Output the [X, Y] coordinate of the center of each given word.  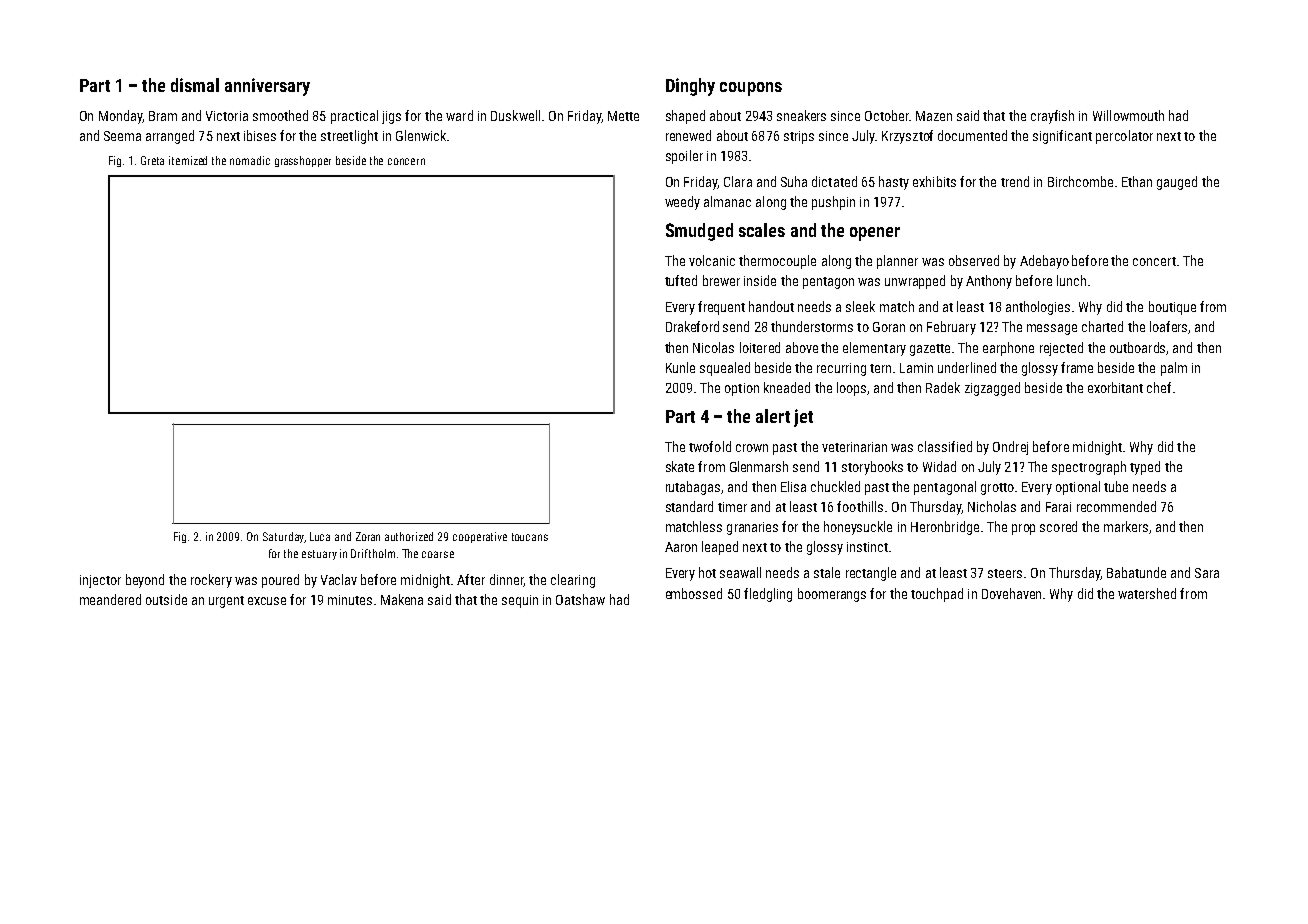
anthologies [1038, 308]
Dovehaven [1011, 593]
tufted [681, 280]
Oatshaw [580, 599]
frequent [721, 308]
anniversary [267, 87]
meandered [110, 599]
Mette [623, 116]
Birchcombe [1080, 181]
